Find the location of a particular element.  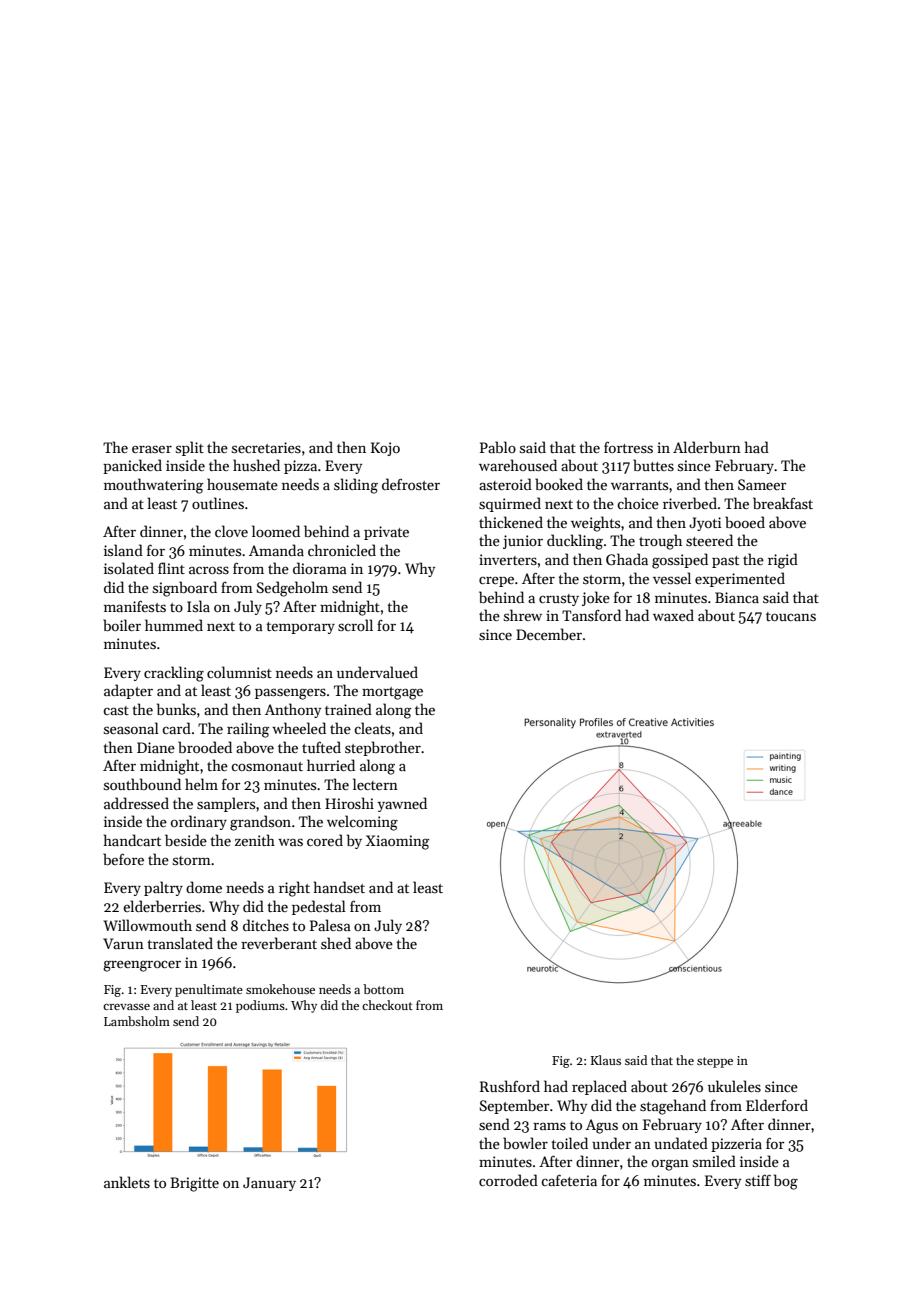

cleats is located at coordinates (372, 728).
